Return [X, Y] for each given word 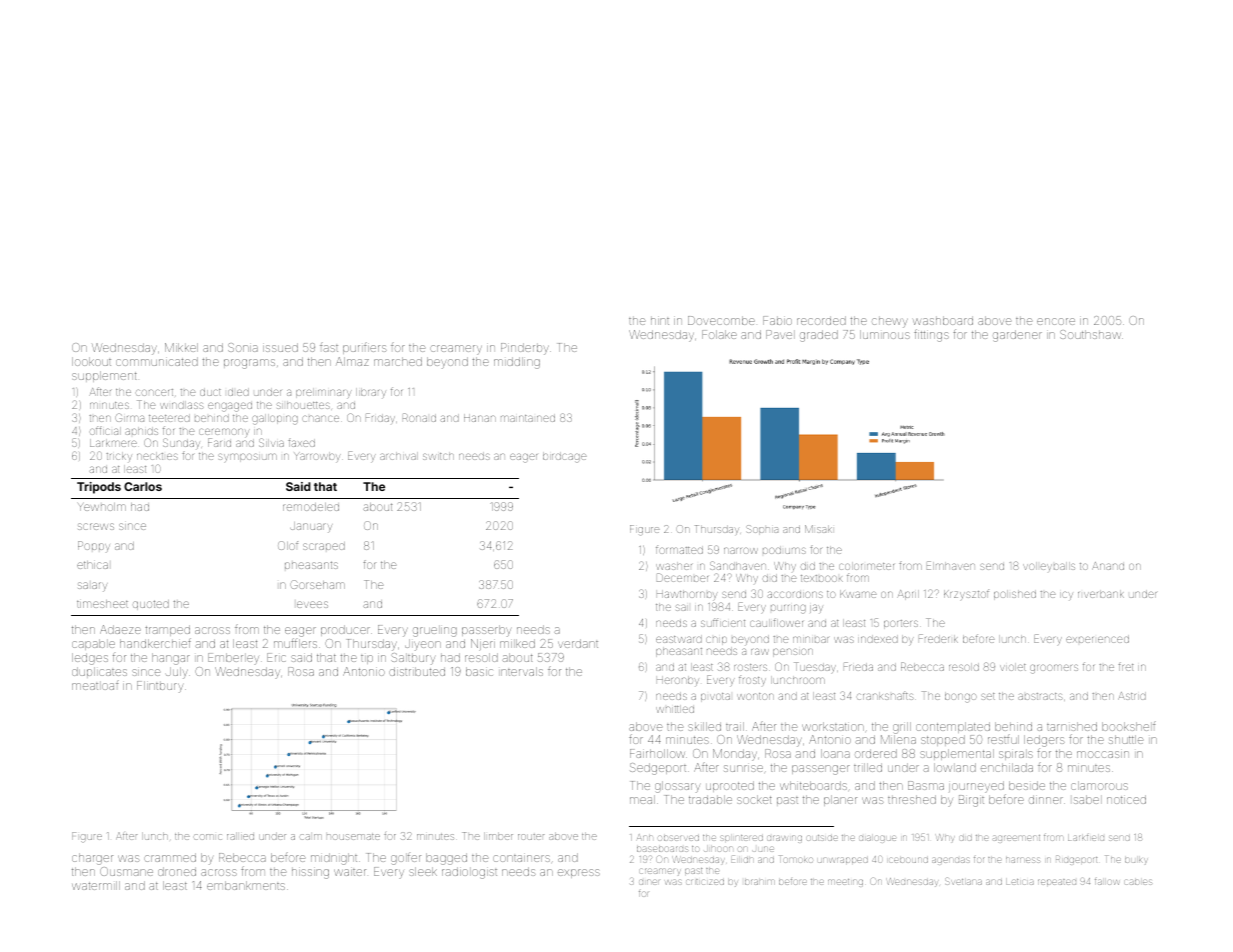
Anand [1108, 566]
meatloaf [95, 685]
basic [479, 671]
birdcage [565, 457]
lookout [91, 361]
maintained [528, 418]
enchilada [1007, 767]
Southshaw [1090, 334]
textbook [822, 578]
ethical [92, 565]
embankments [246, 885]
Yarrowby [318, 457]
